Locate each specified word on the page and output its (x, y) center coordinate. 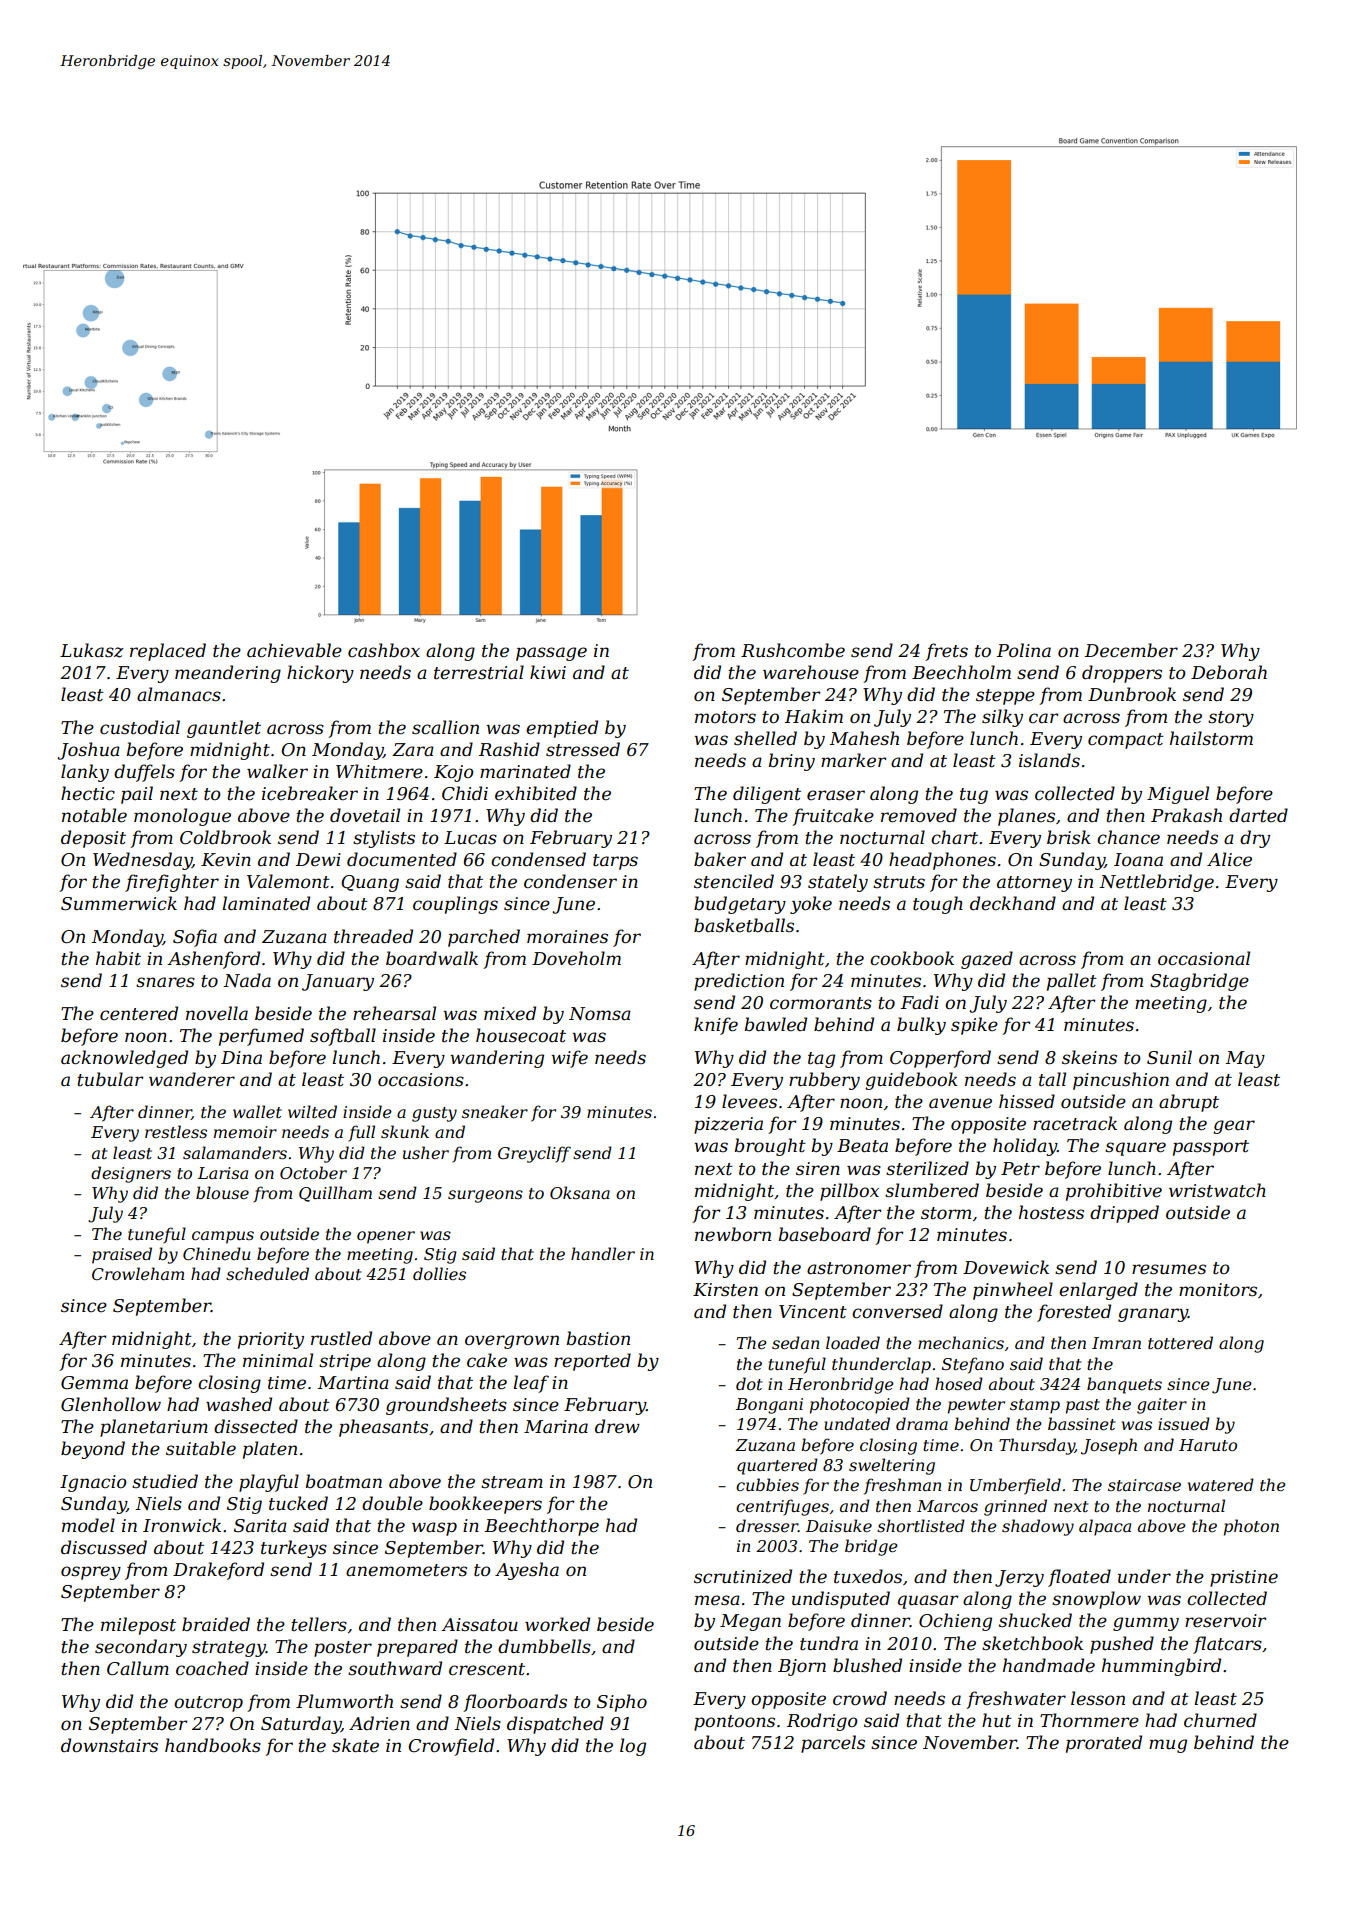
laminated (266, 903)
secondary (141, 1648)
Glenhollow (111, 1404)
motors (725, 717)
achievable (294, 650)
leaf (531, 1384)
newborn (733, 1234)
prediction (739, 982)
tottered (1180, 1342)
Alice (1229, 859)
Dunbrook (1132, 694)
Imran (1116, 1343)
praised (122, 1255)
